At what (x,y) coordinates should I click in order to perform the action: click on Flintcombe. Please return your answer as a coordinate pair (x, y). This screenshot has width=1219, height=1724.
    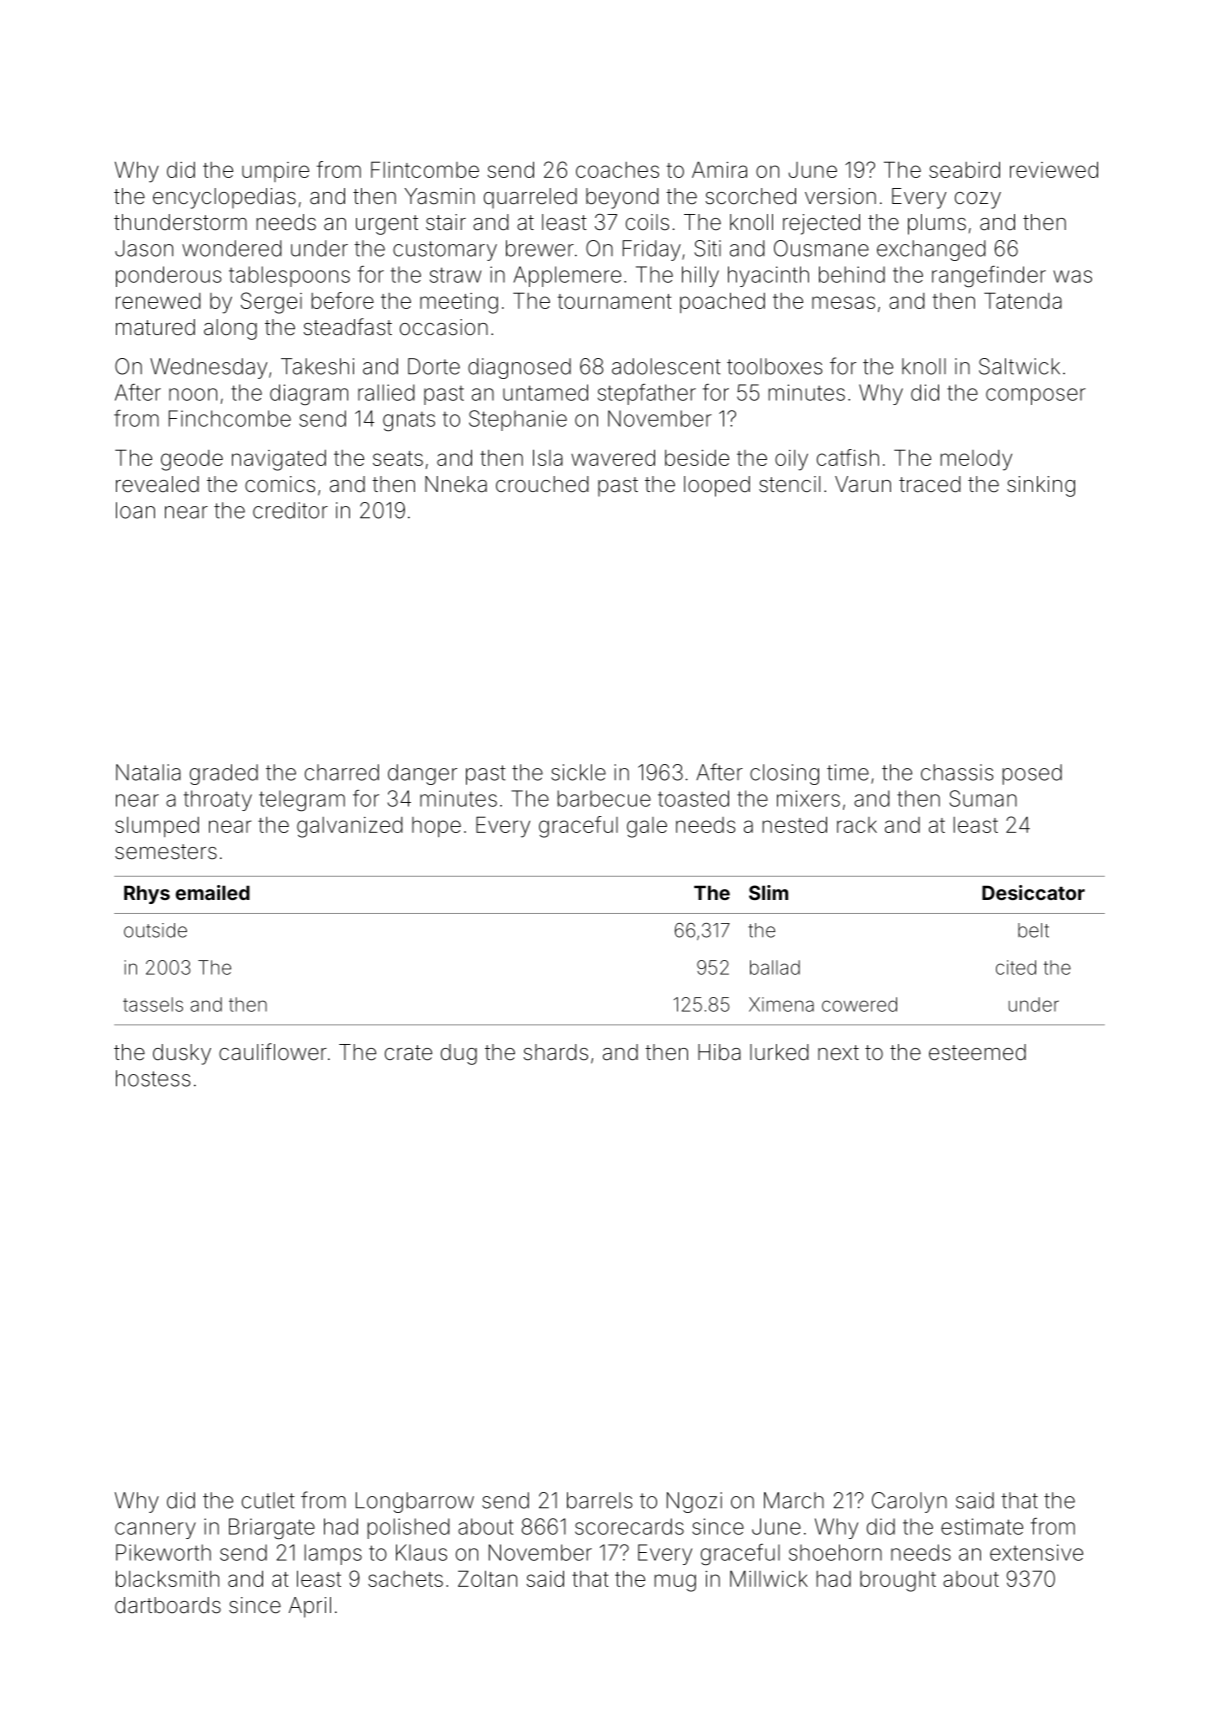
    Looking at the image, I should click on (425, 169).
